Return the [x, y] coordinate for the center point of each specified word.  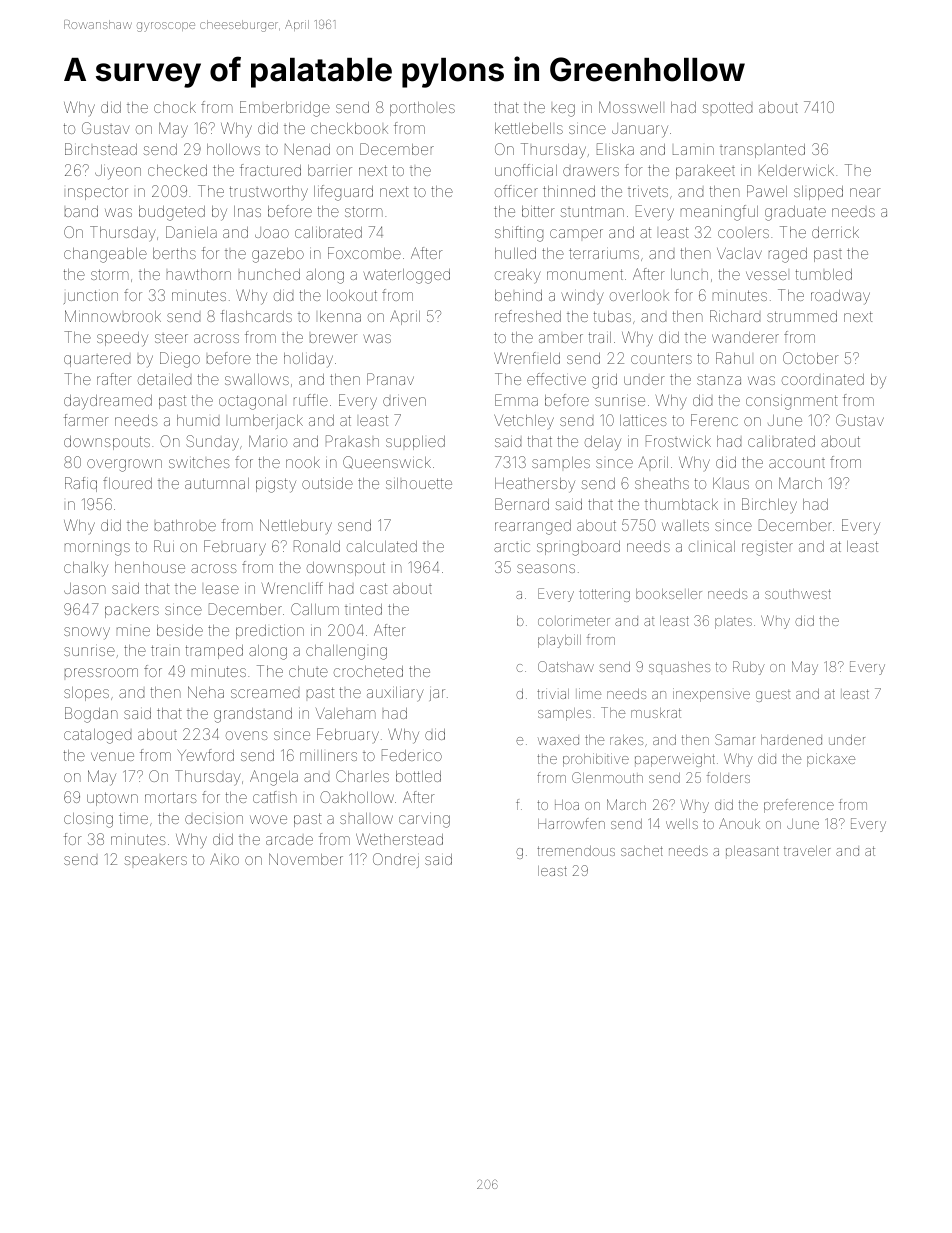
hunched [269, 274]
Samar [735, 739]
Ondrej [396, 860]
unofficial [526, 170]
